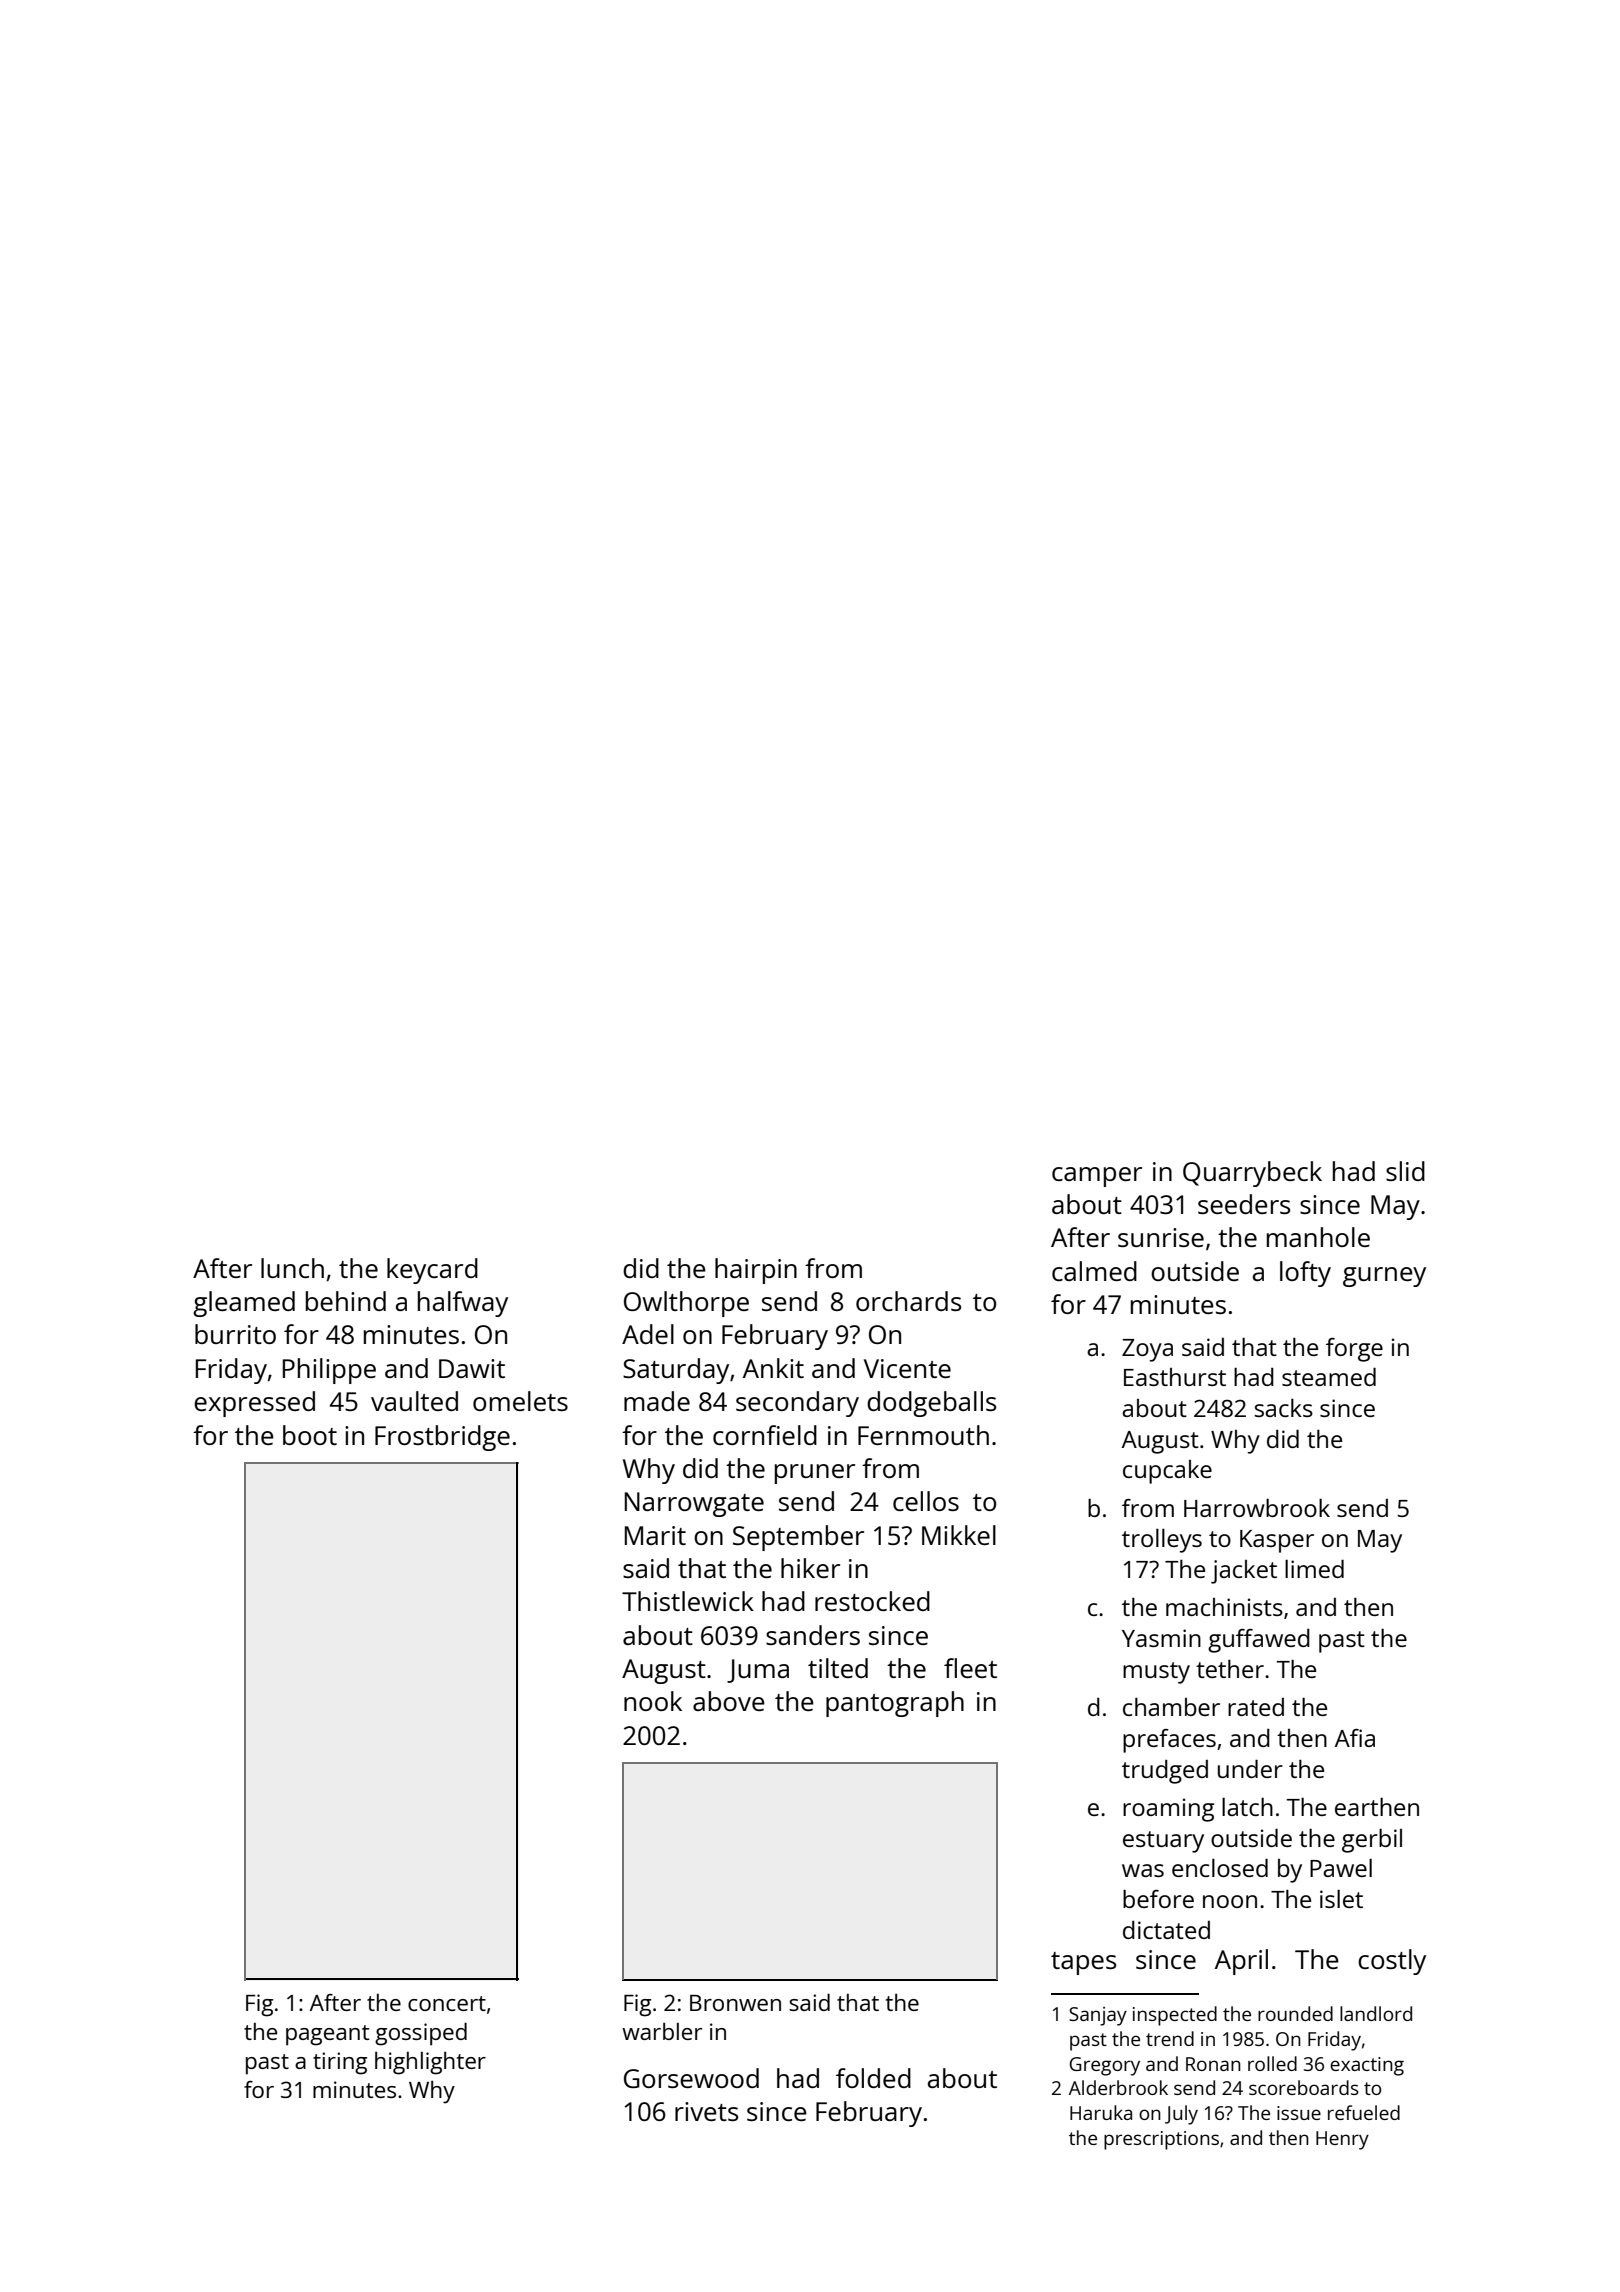 Image resolution: width=1620 pixels, height=2292 pixels. I want to click on concert, so click(447, 2003).
